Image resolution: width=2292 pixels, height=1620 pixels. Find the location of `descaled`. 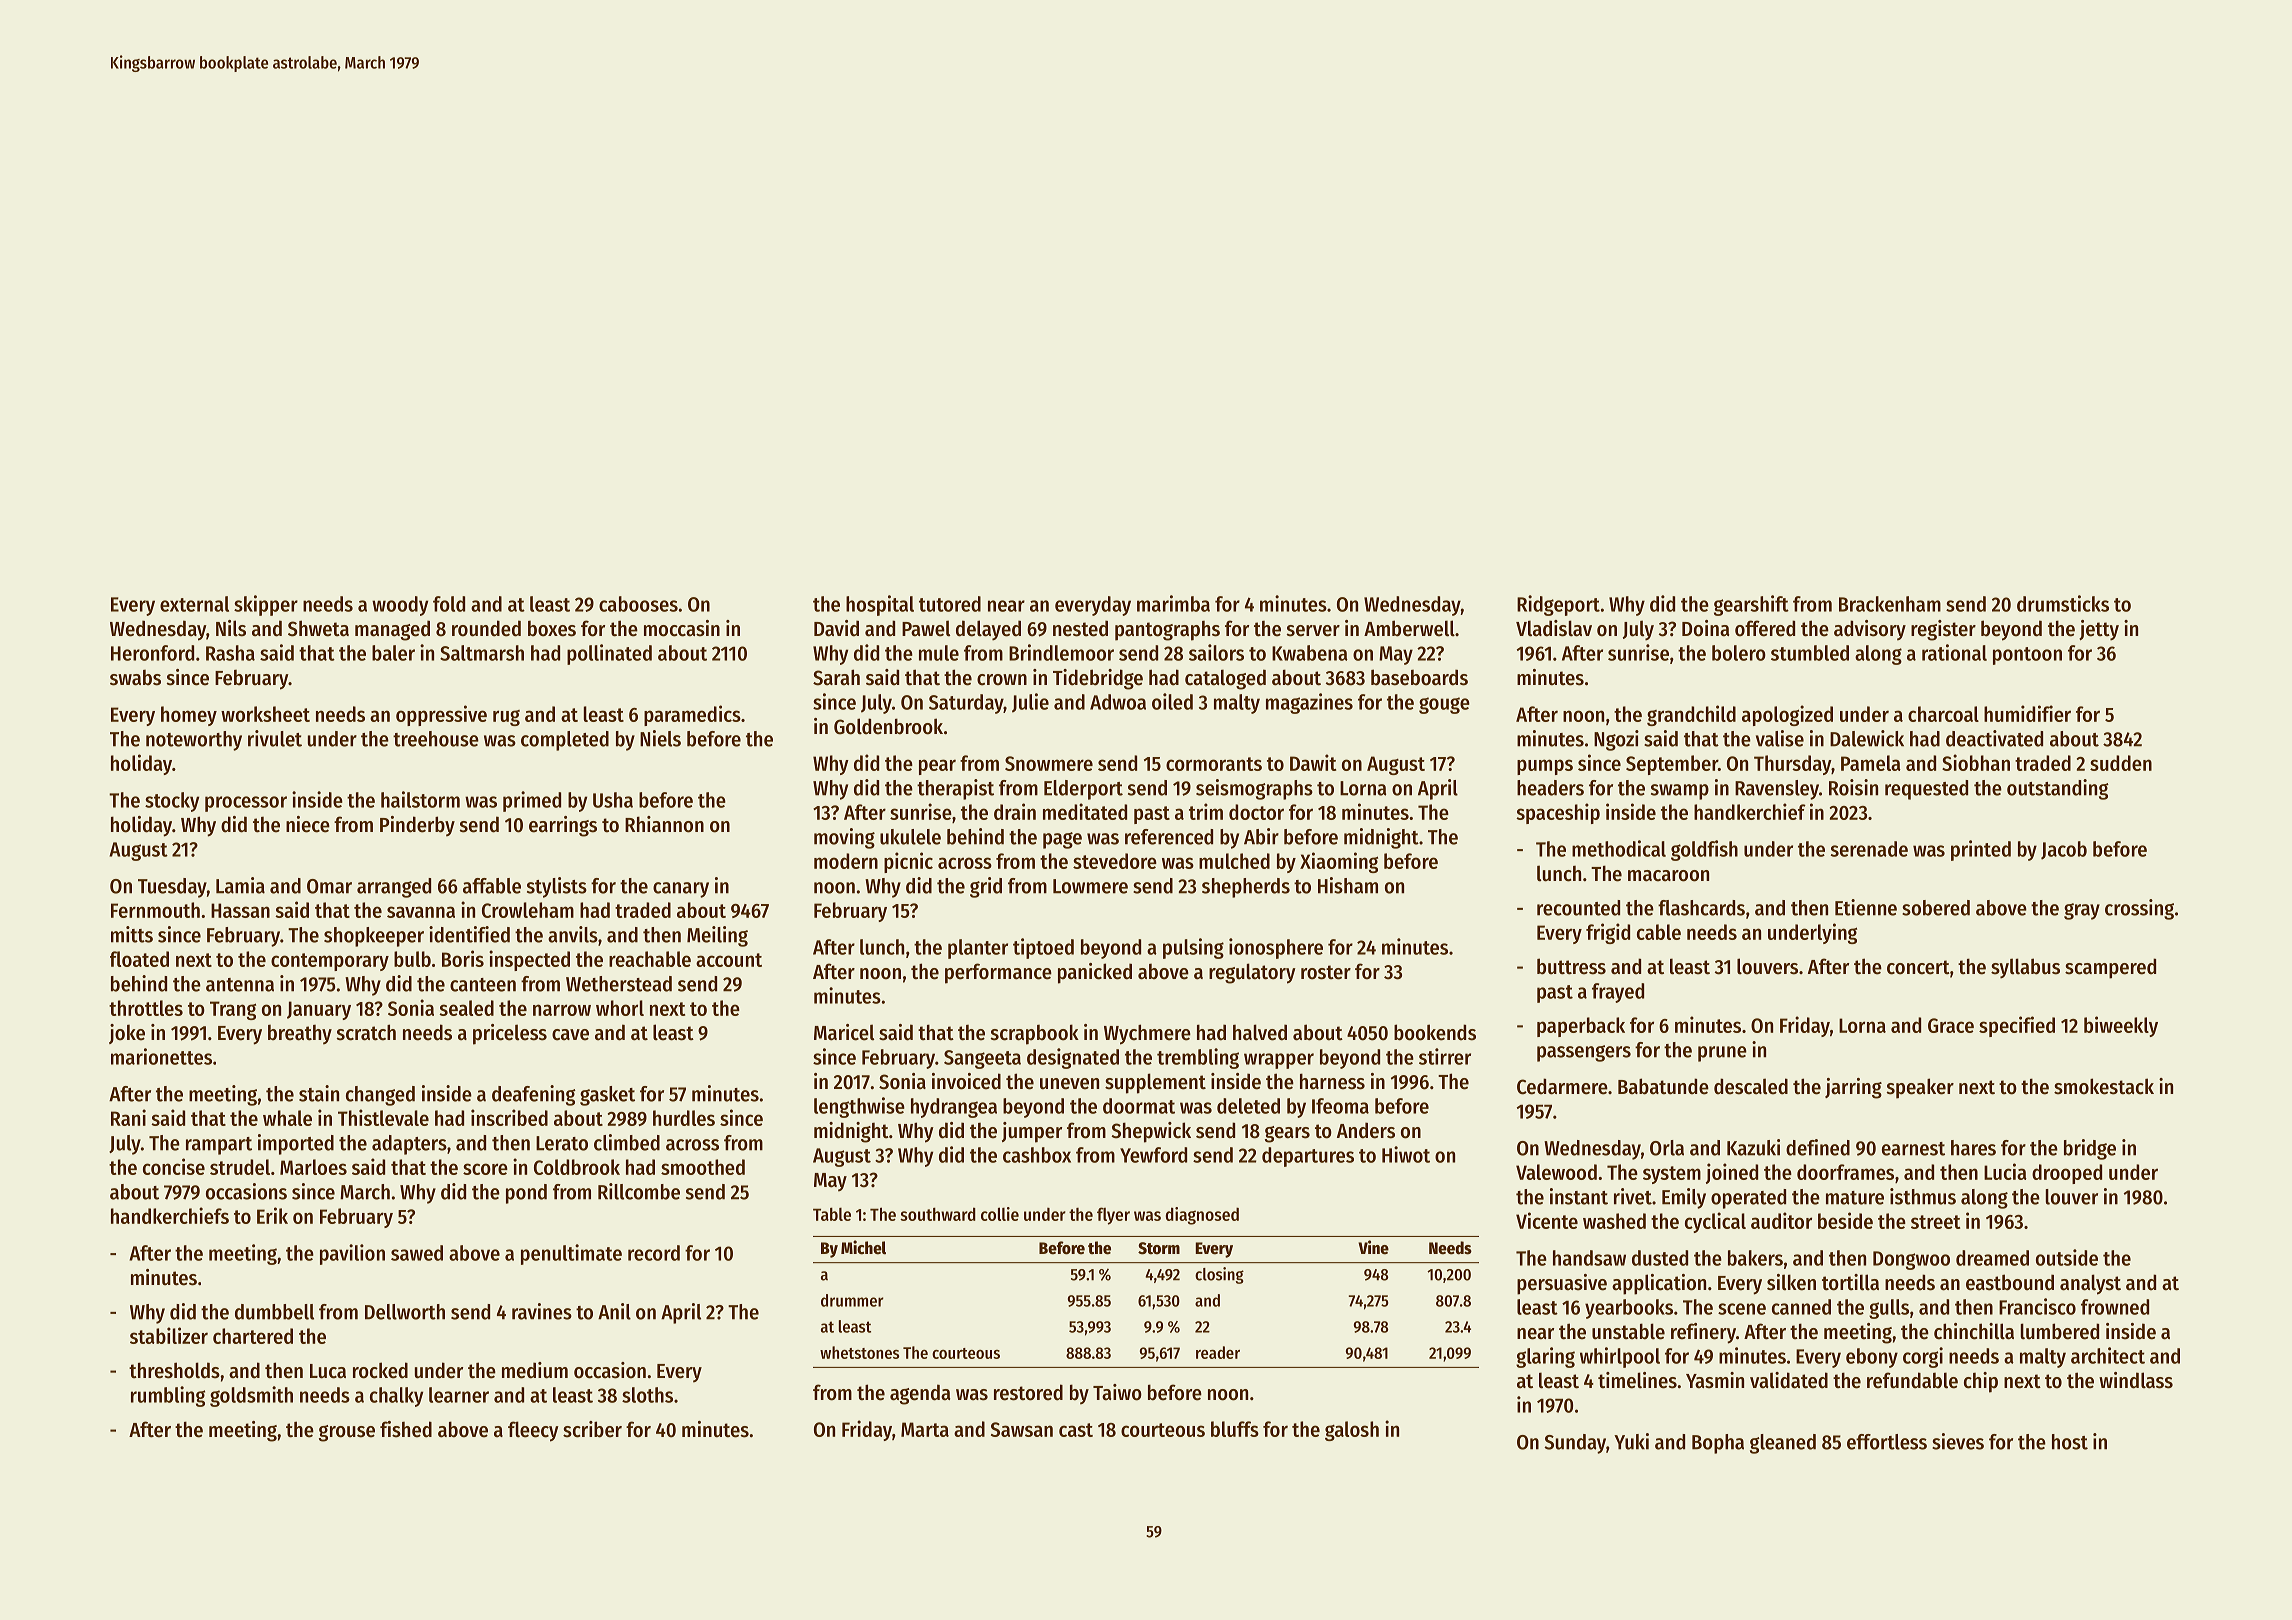

descaled is located at coordinates (1751, 1086).
